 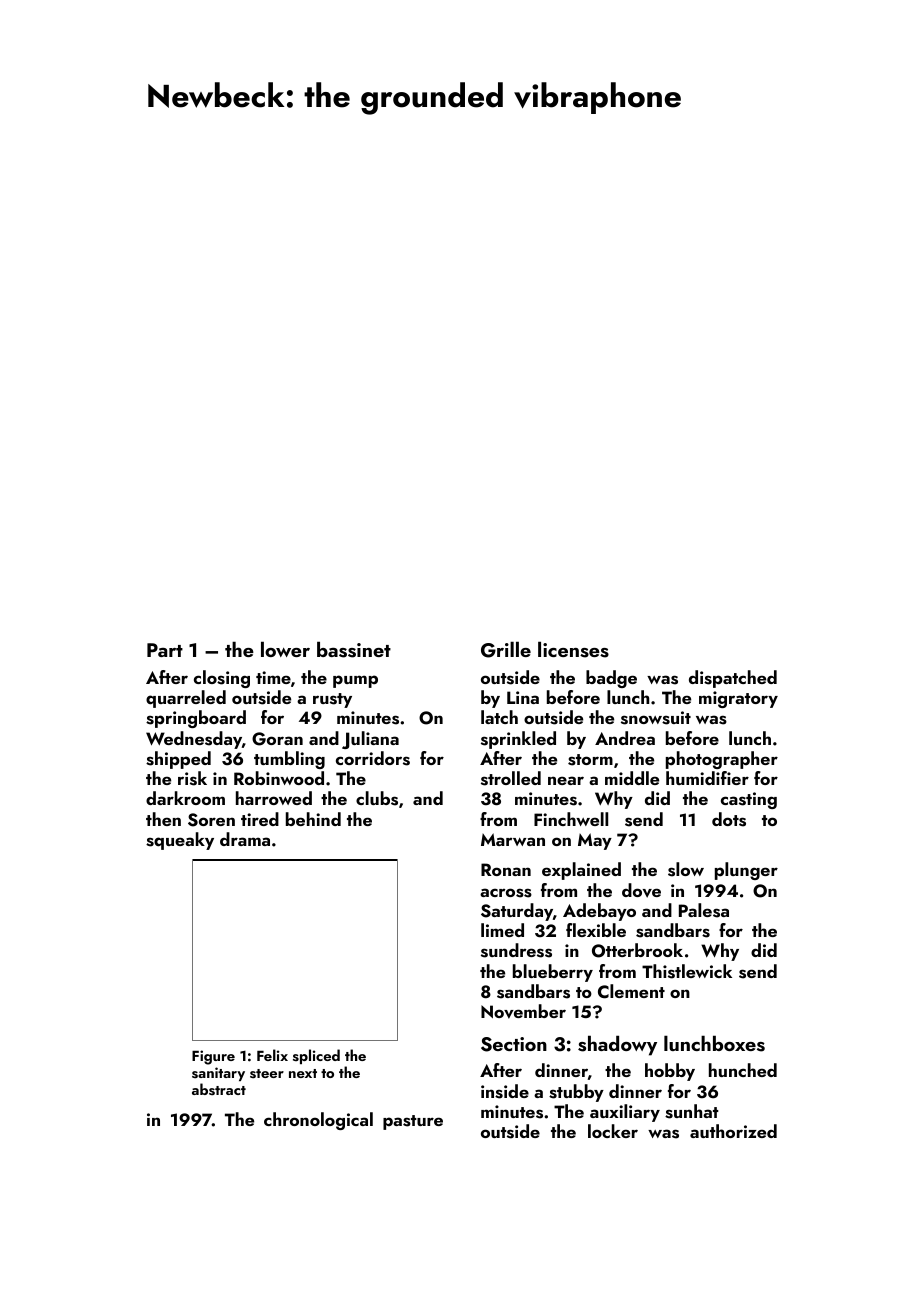 I want to click on dots, so click(x=729, y=819).
